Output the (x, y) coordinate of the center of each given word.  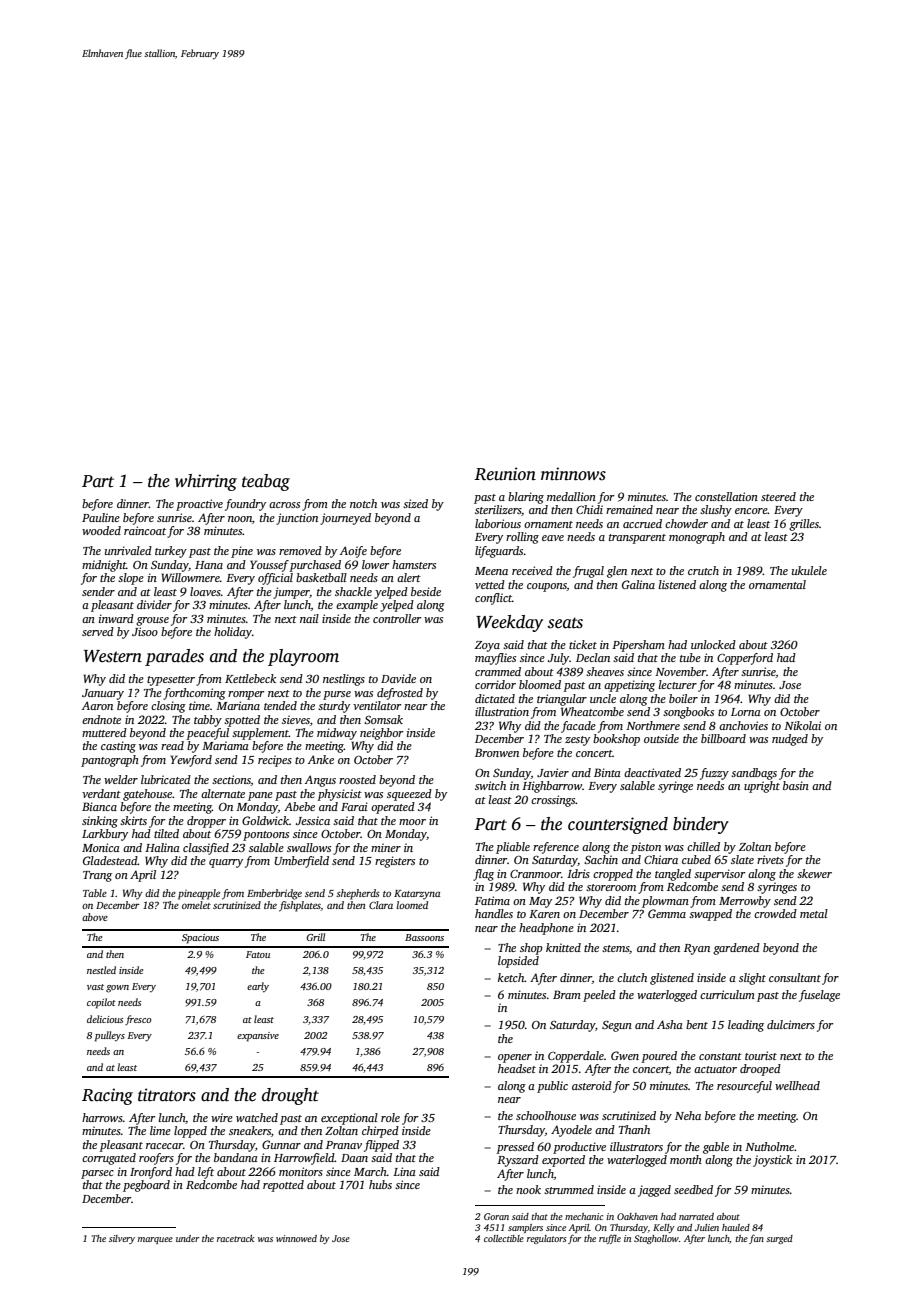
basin (796, 785)
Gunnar (281, 1144)
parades (174, 657)
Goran (496, 1216)
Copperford (745, 659)
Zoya (487, 646)
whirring (206, 482)
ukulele (809, 570)
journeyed (345, 519)
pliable (513, 848)
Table (95, 893)
